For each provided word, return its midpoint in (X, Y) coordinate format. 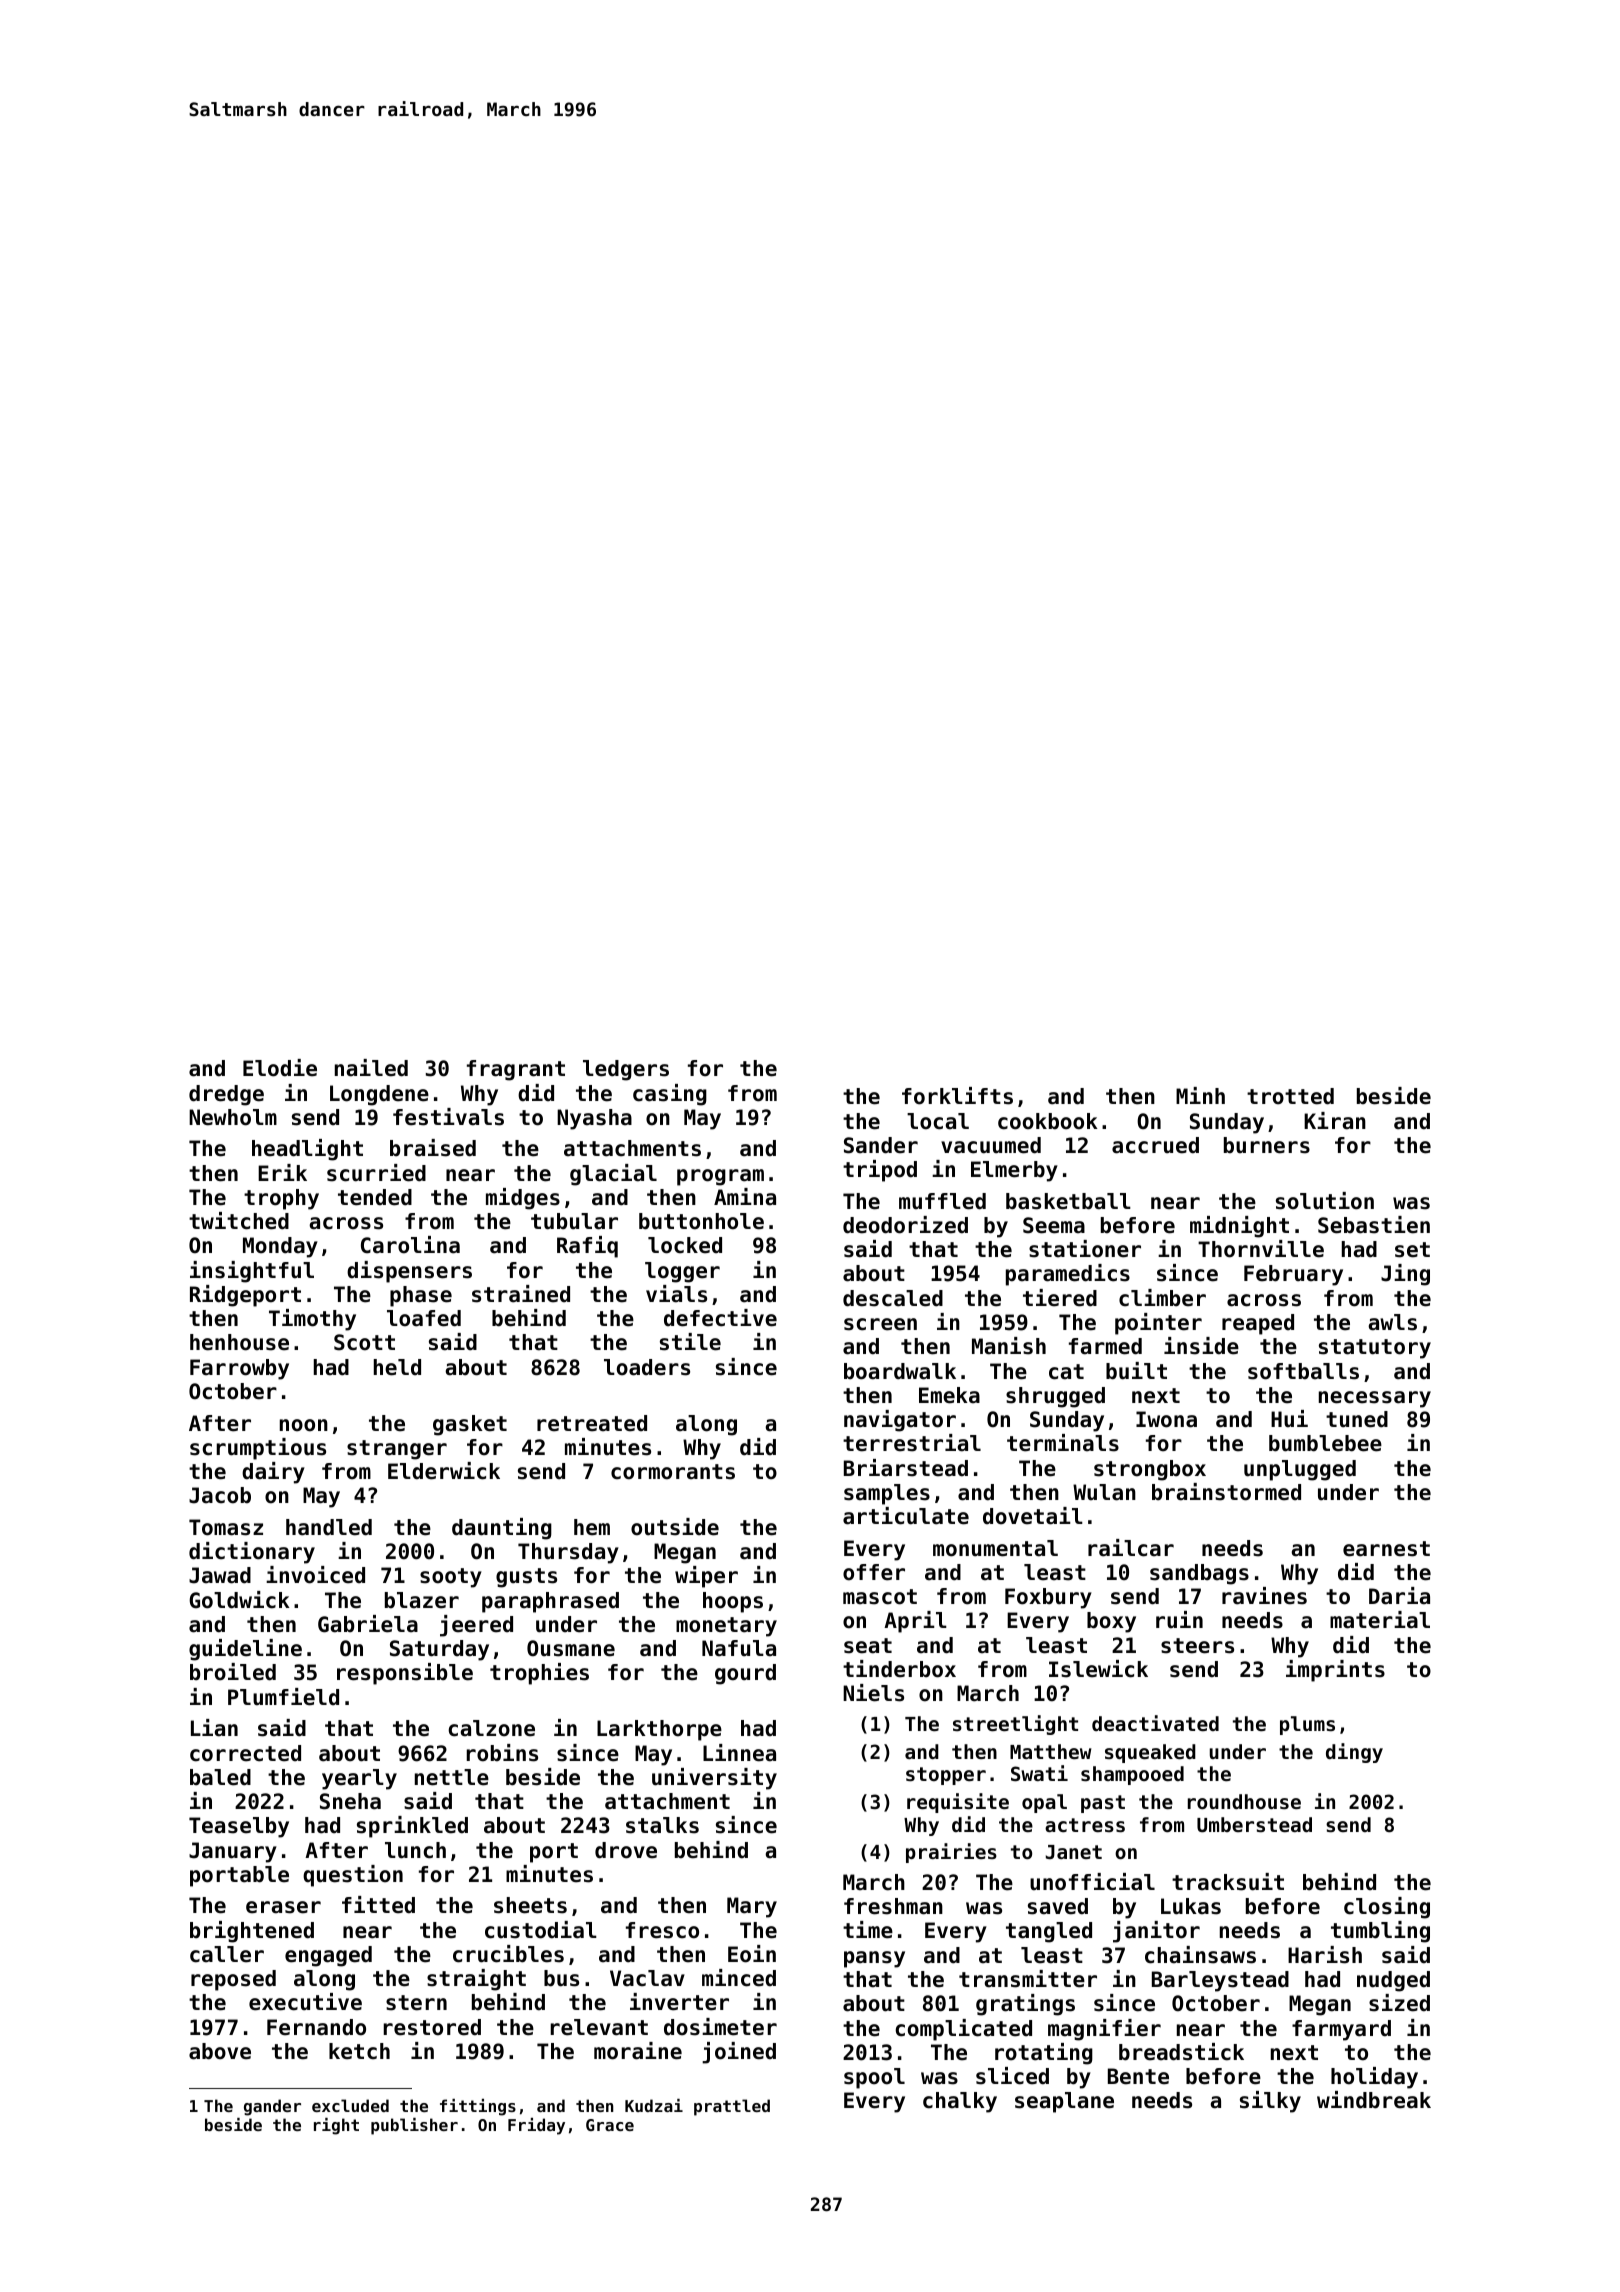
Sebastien (1374, 1225)
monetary (726, 1627)
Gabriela (368, 1624)
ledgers (626, 1070)
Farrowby (239, 1369)
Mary (752, 1907)
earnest (1386, 1549)
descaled (893, 1298)
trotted (1290, 1096)
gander (272, 2107)
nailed (371, 1068)
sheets (530, 1905)
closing (1387, 1908)
